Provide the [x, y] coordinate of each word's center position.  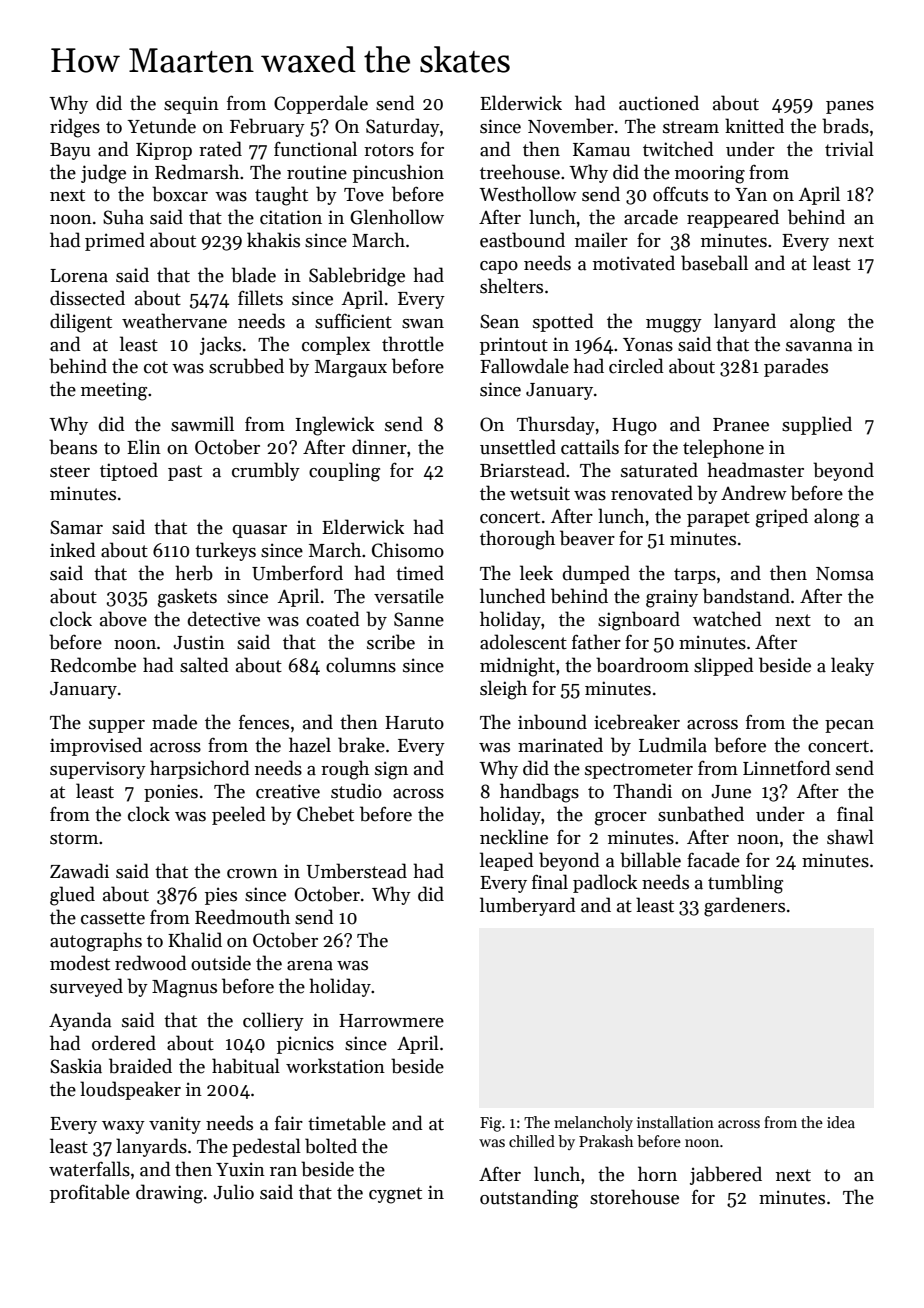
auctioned [659, 103]
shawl [850, 837]
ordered [124, 1043]
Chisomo [408, 550]
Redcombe [93, 665]
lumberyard [528, 906]
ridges [75, 128]
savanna [819, 347]
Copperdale [321, 104]
